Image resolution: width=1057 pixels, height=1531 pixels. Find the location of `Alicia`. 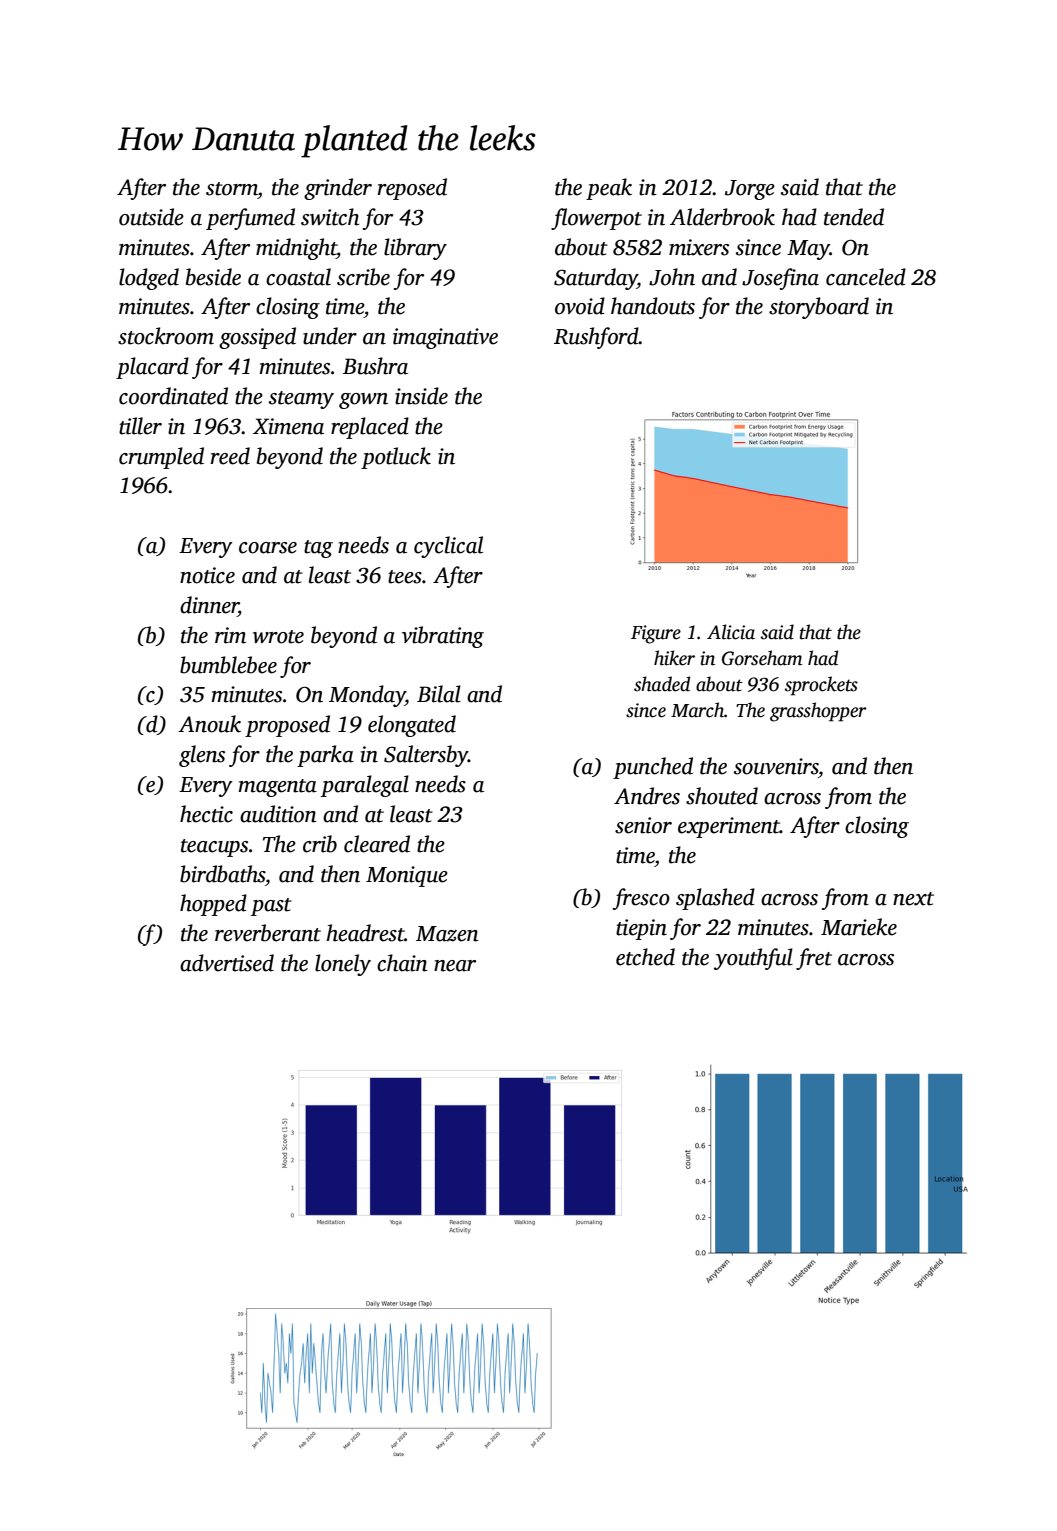

Alicia is located at coordinates (731, 632).
